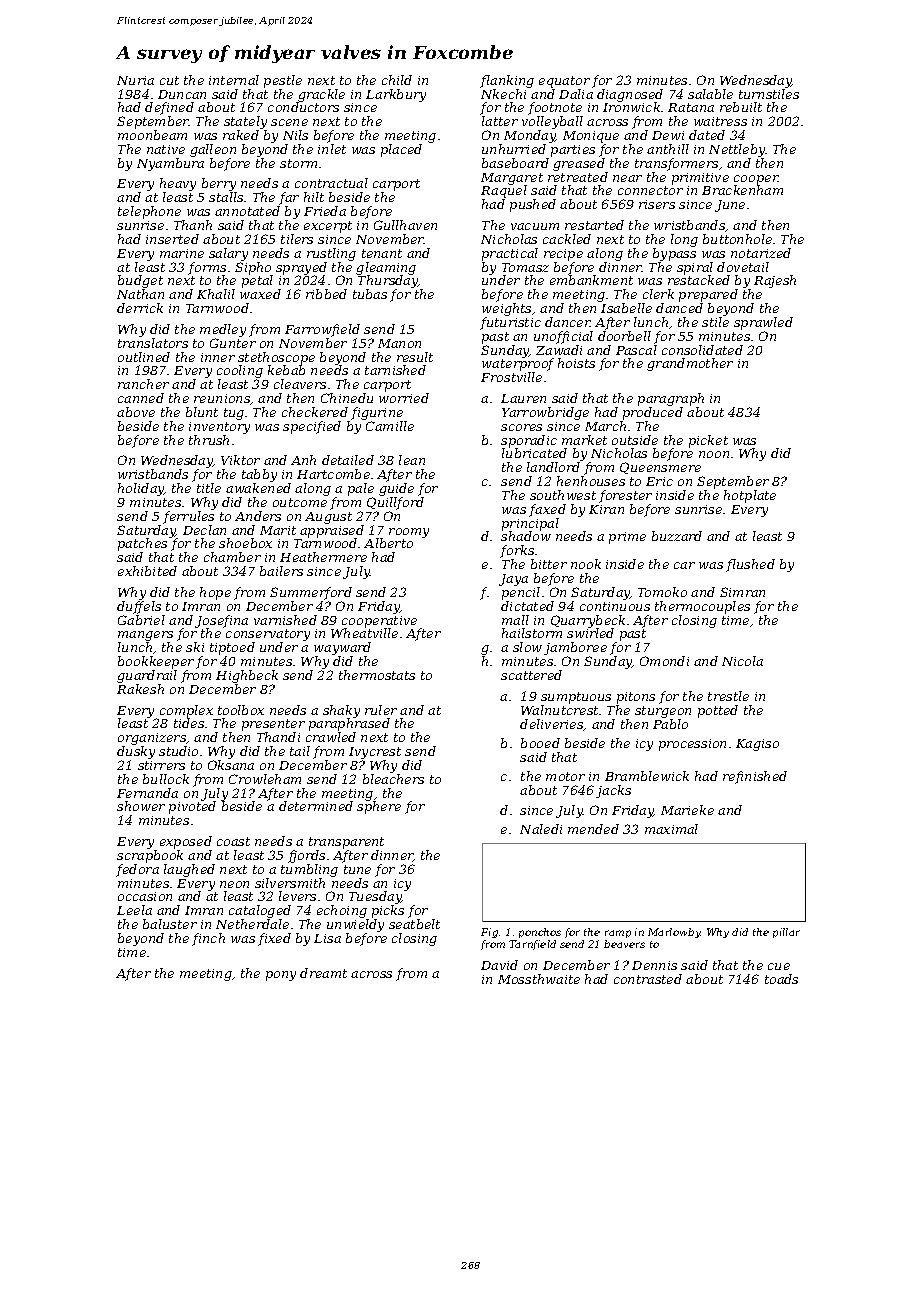 The height and width of the image is (1308, 924). Describe the element at coordinates (281, 976) in the image. I see `pony` at that location.
